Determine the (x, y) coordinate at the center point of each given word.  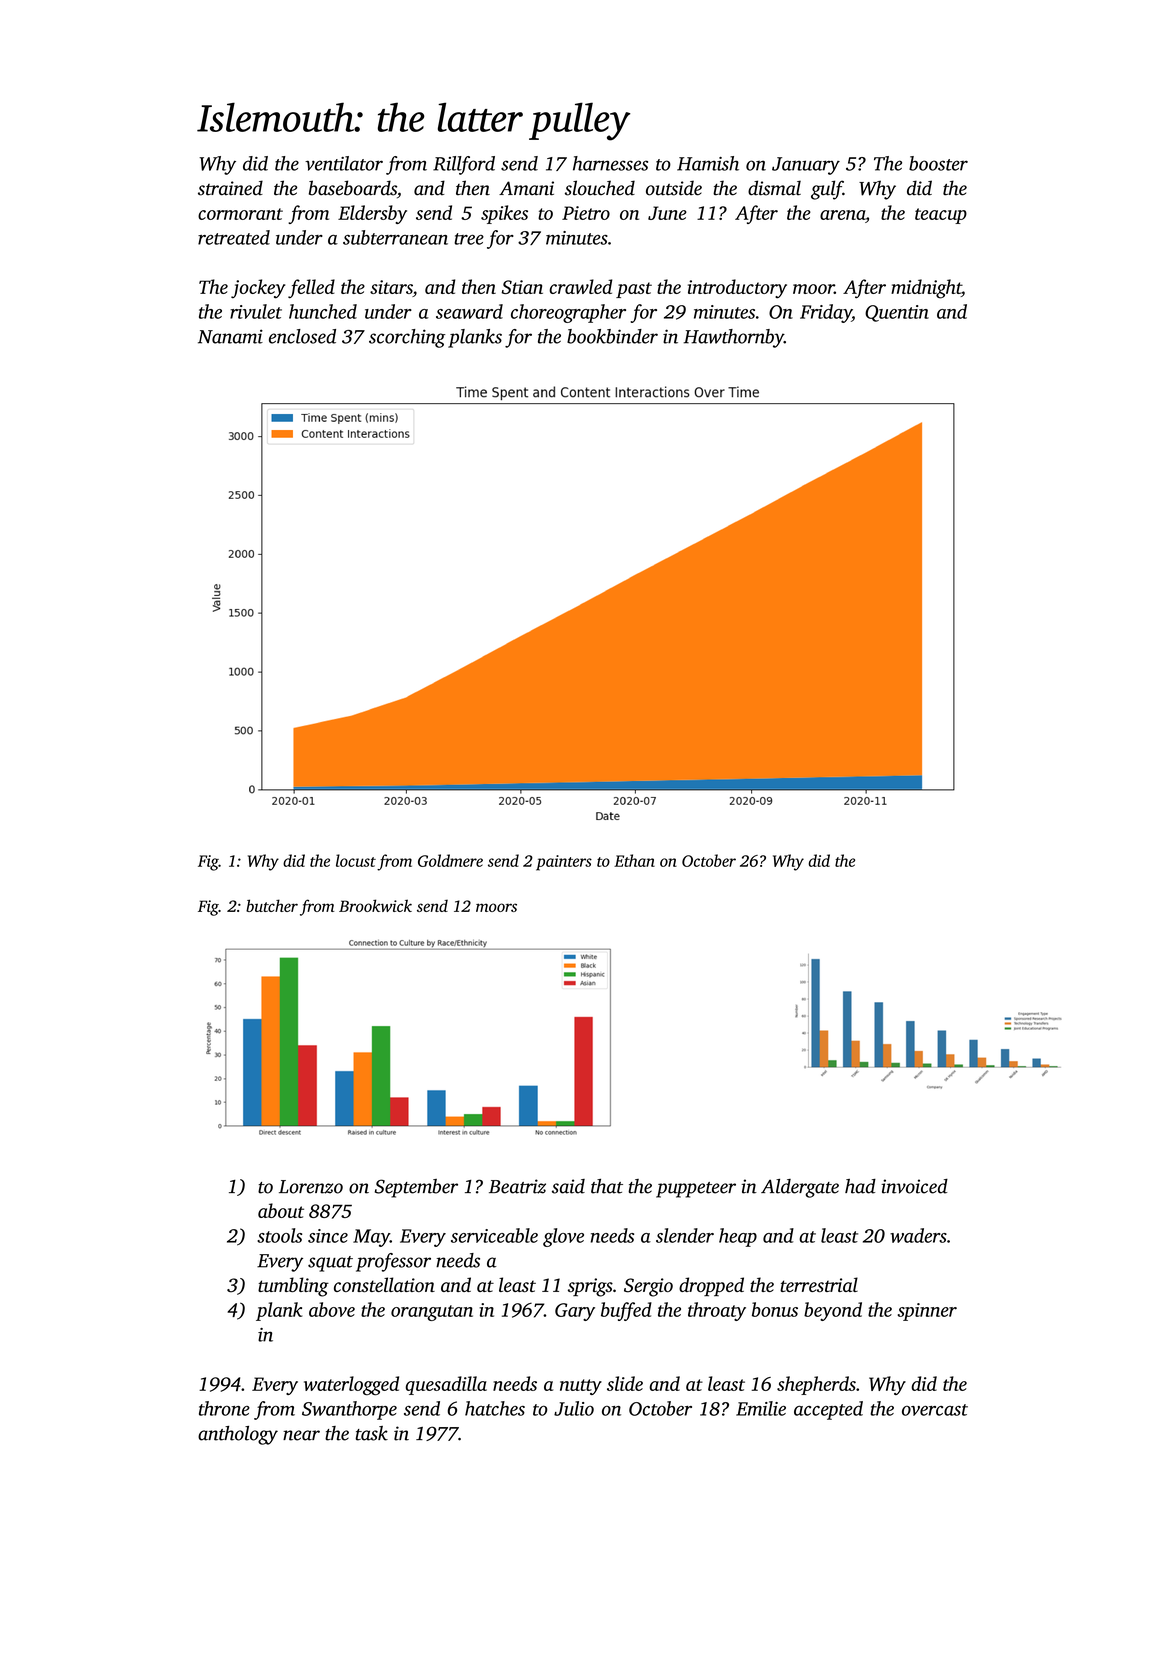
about (281, 1210)
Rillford (464, 165)
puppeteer (696, 1190)
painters (564, 863)
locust (356, 860)
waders (918, 1235)
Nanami (230, 336)
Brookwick (375, 905)
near (301, 1435)
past (634, 290)
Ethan (634, 860)
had (860, 1186)
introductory (737, 289)
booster (938, 163)
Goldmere (450, 860)
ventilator (344, 163)
